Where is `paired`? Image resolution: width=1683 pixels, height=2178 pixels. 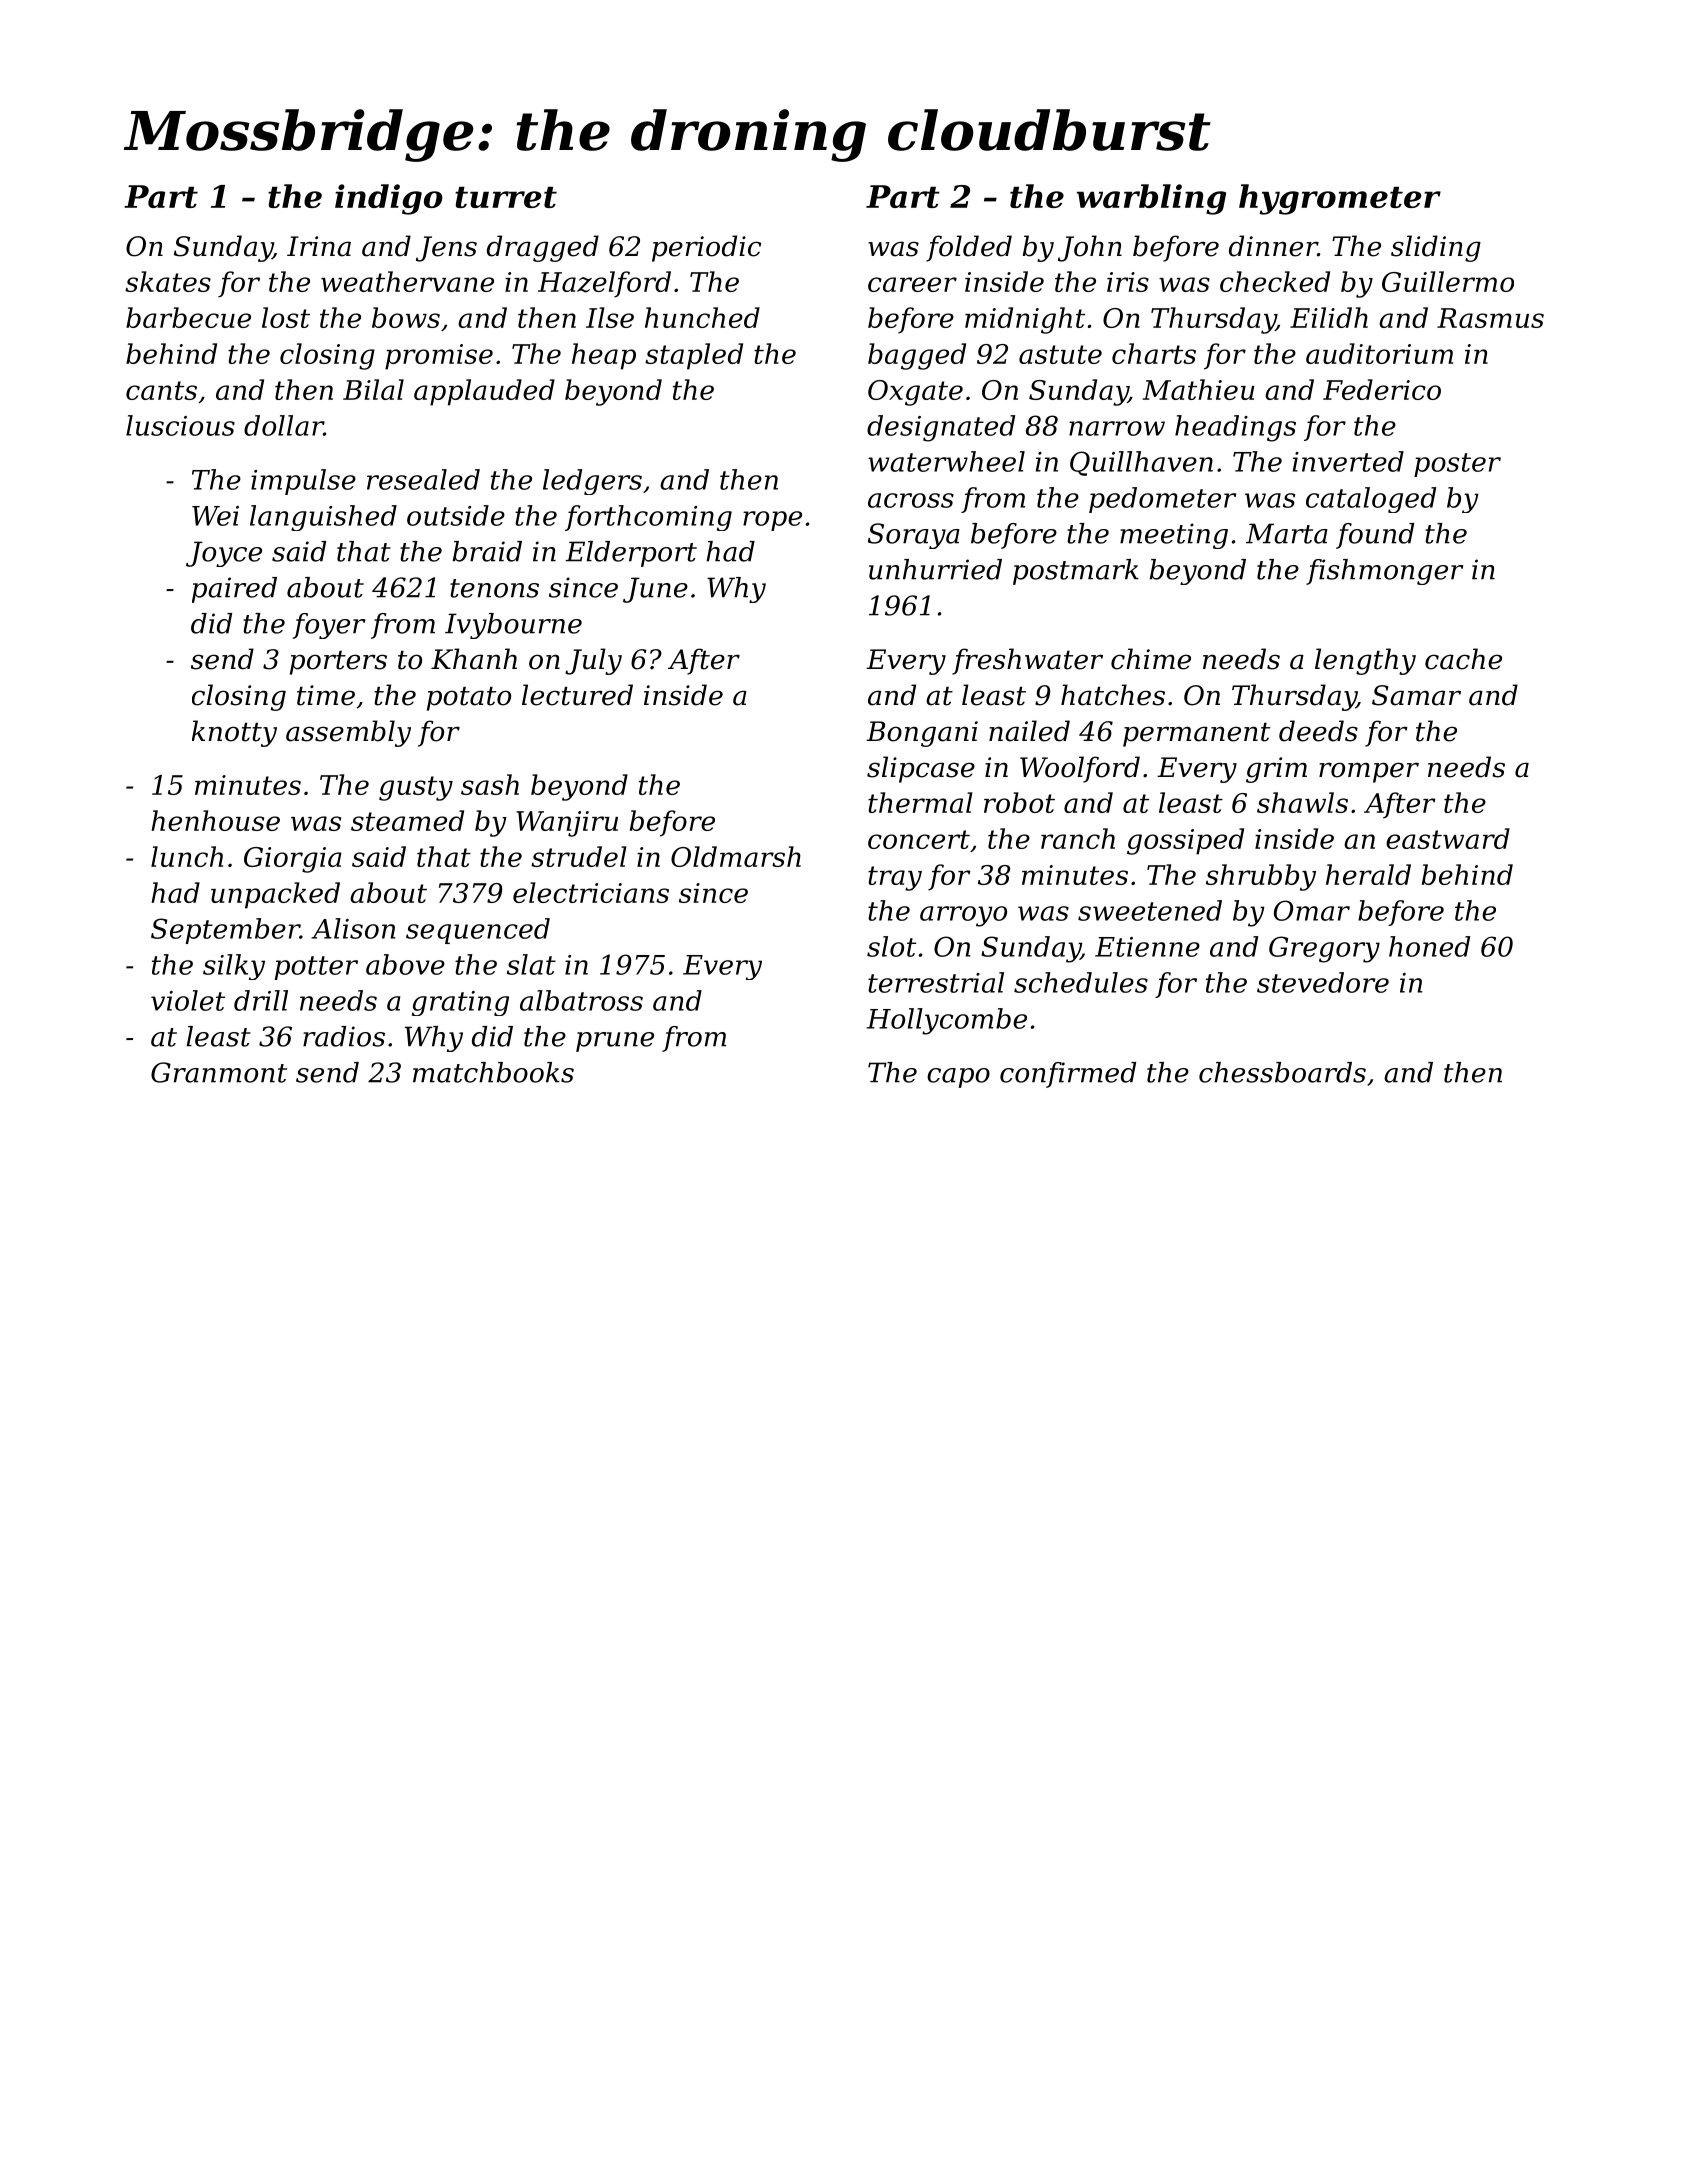
paired is located at coordinates (234, 590).
